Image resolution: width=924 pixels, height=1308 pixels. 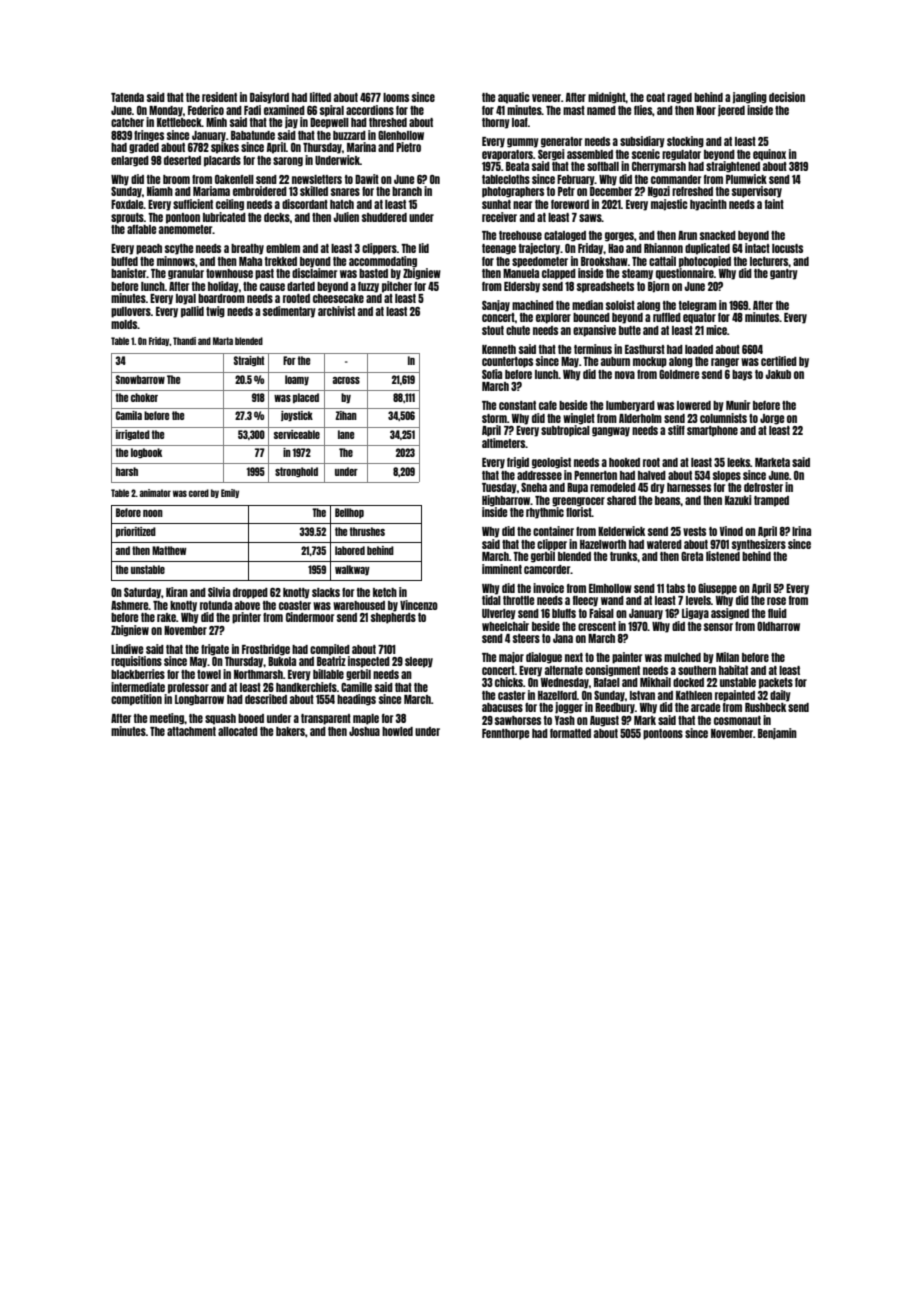 What do you see at coordinates (238, 731) in the screenshot?
I see `allocated` at bounding box center [238, 731].
